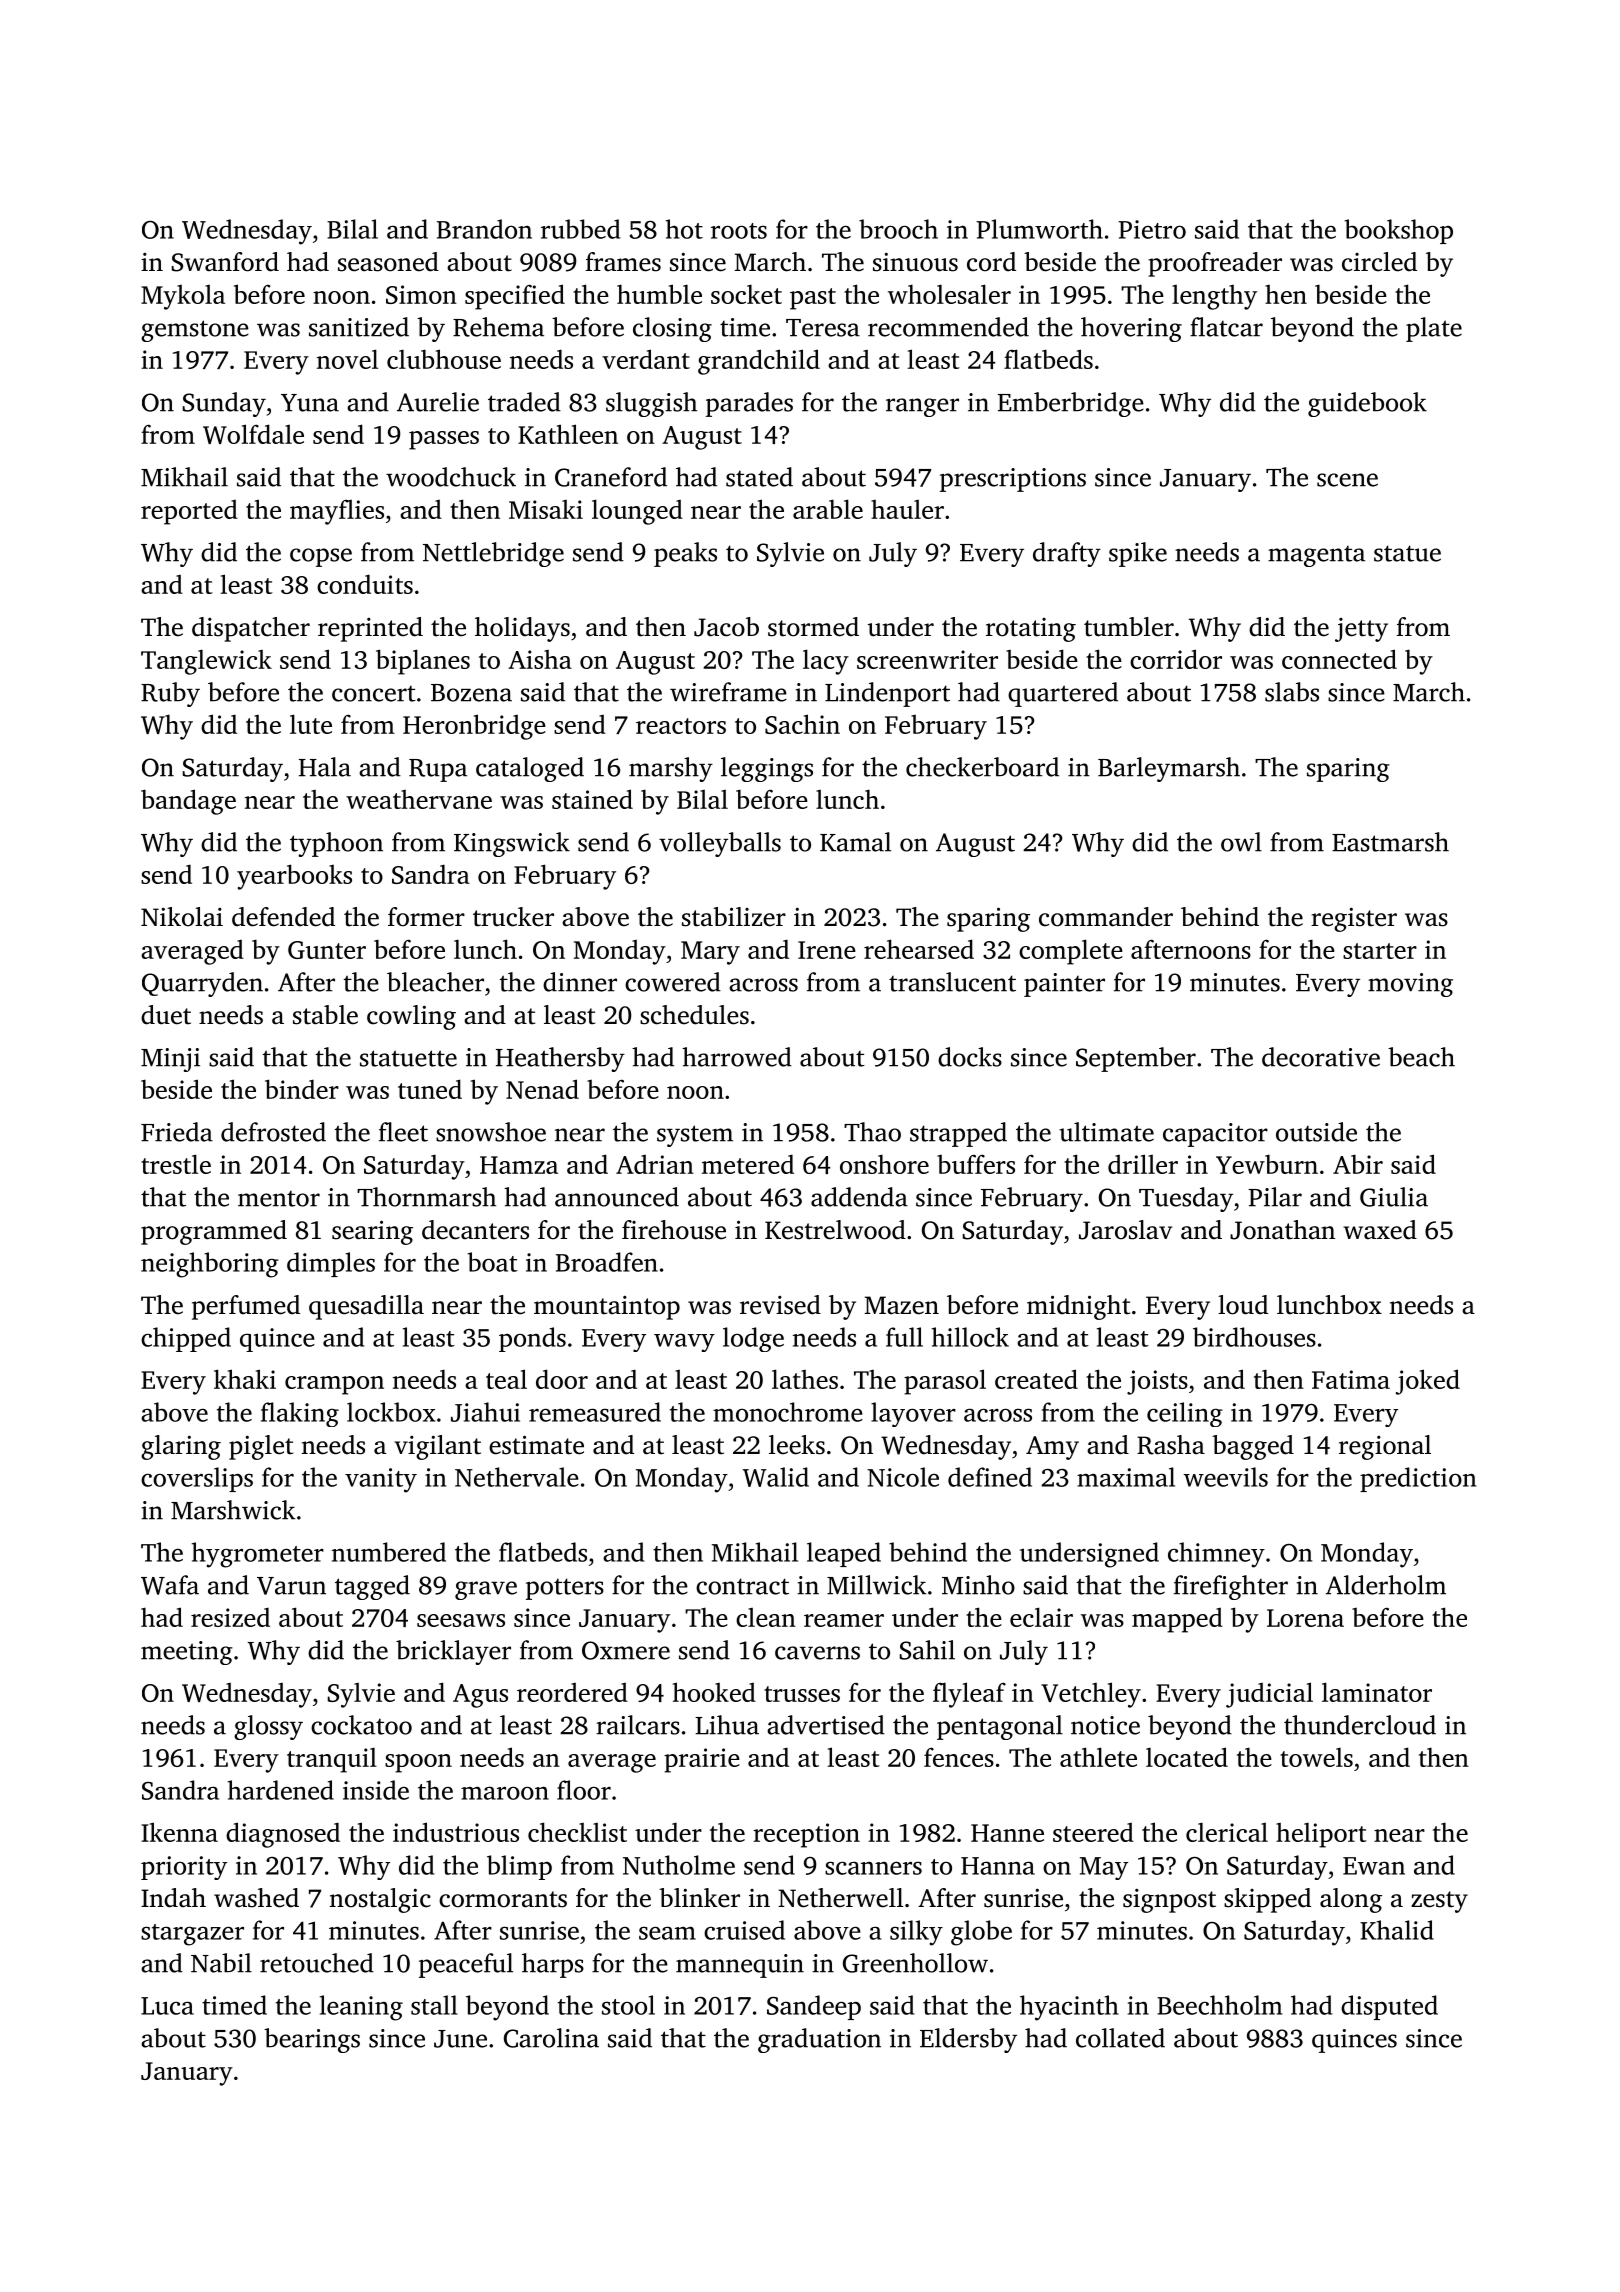  What do you see at coordinates (179, 1832) in the screenshot?
I see `Ikenna` at bounding box center [179, 1832].
